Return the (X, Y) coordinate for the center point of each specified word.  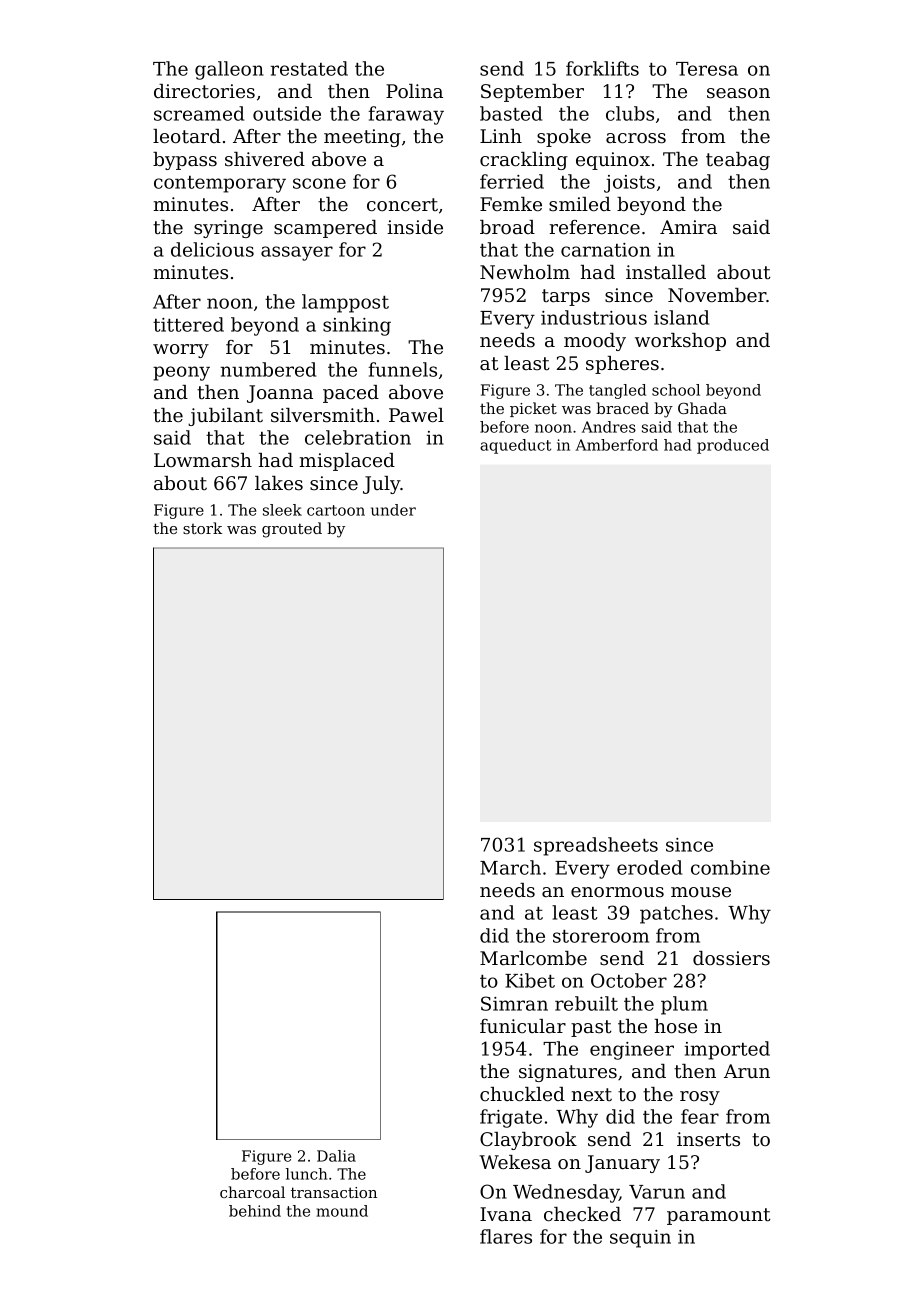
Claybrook (528, 1141)
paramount (718, 1216)
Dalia (336, 1156)
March (510, 867)
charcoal (252, 1192)
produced (733, 446)
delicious (212, 249)
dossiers (731, 958)
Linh (501, 136)
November (717, 295)
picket (533, 409)
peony (181, 373)
